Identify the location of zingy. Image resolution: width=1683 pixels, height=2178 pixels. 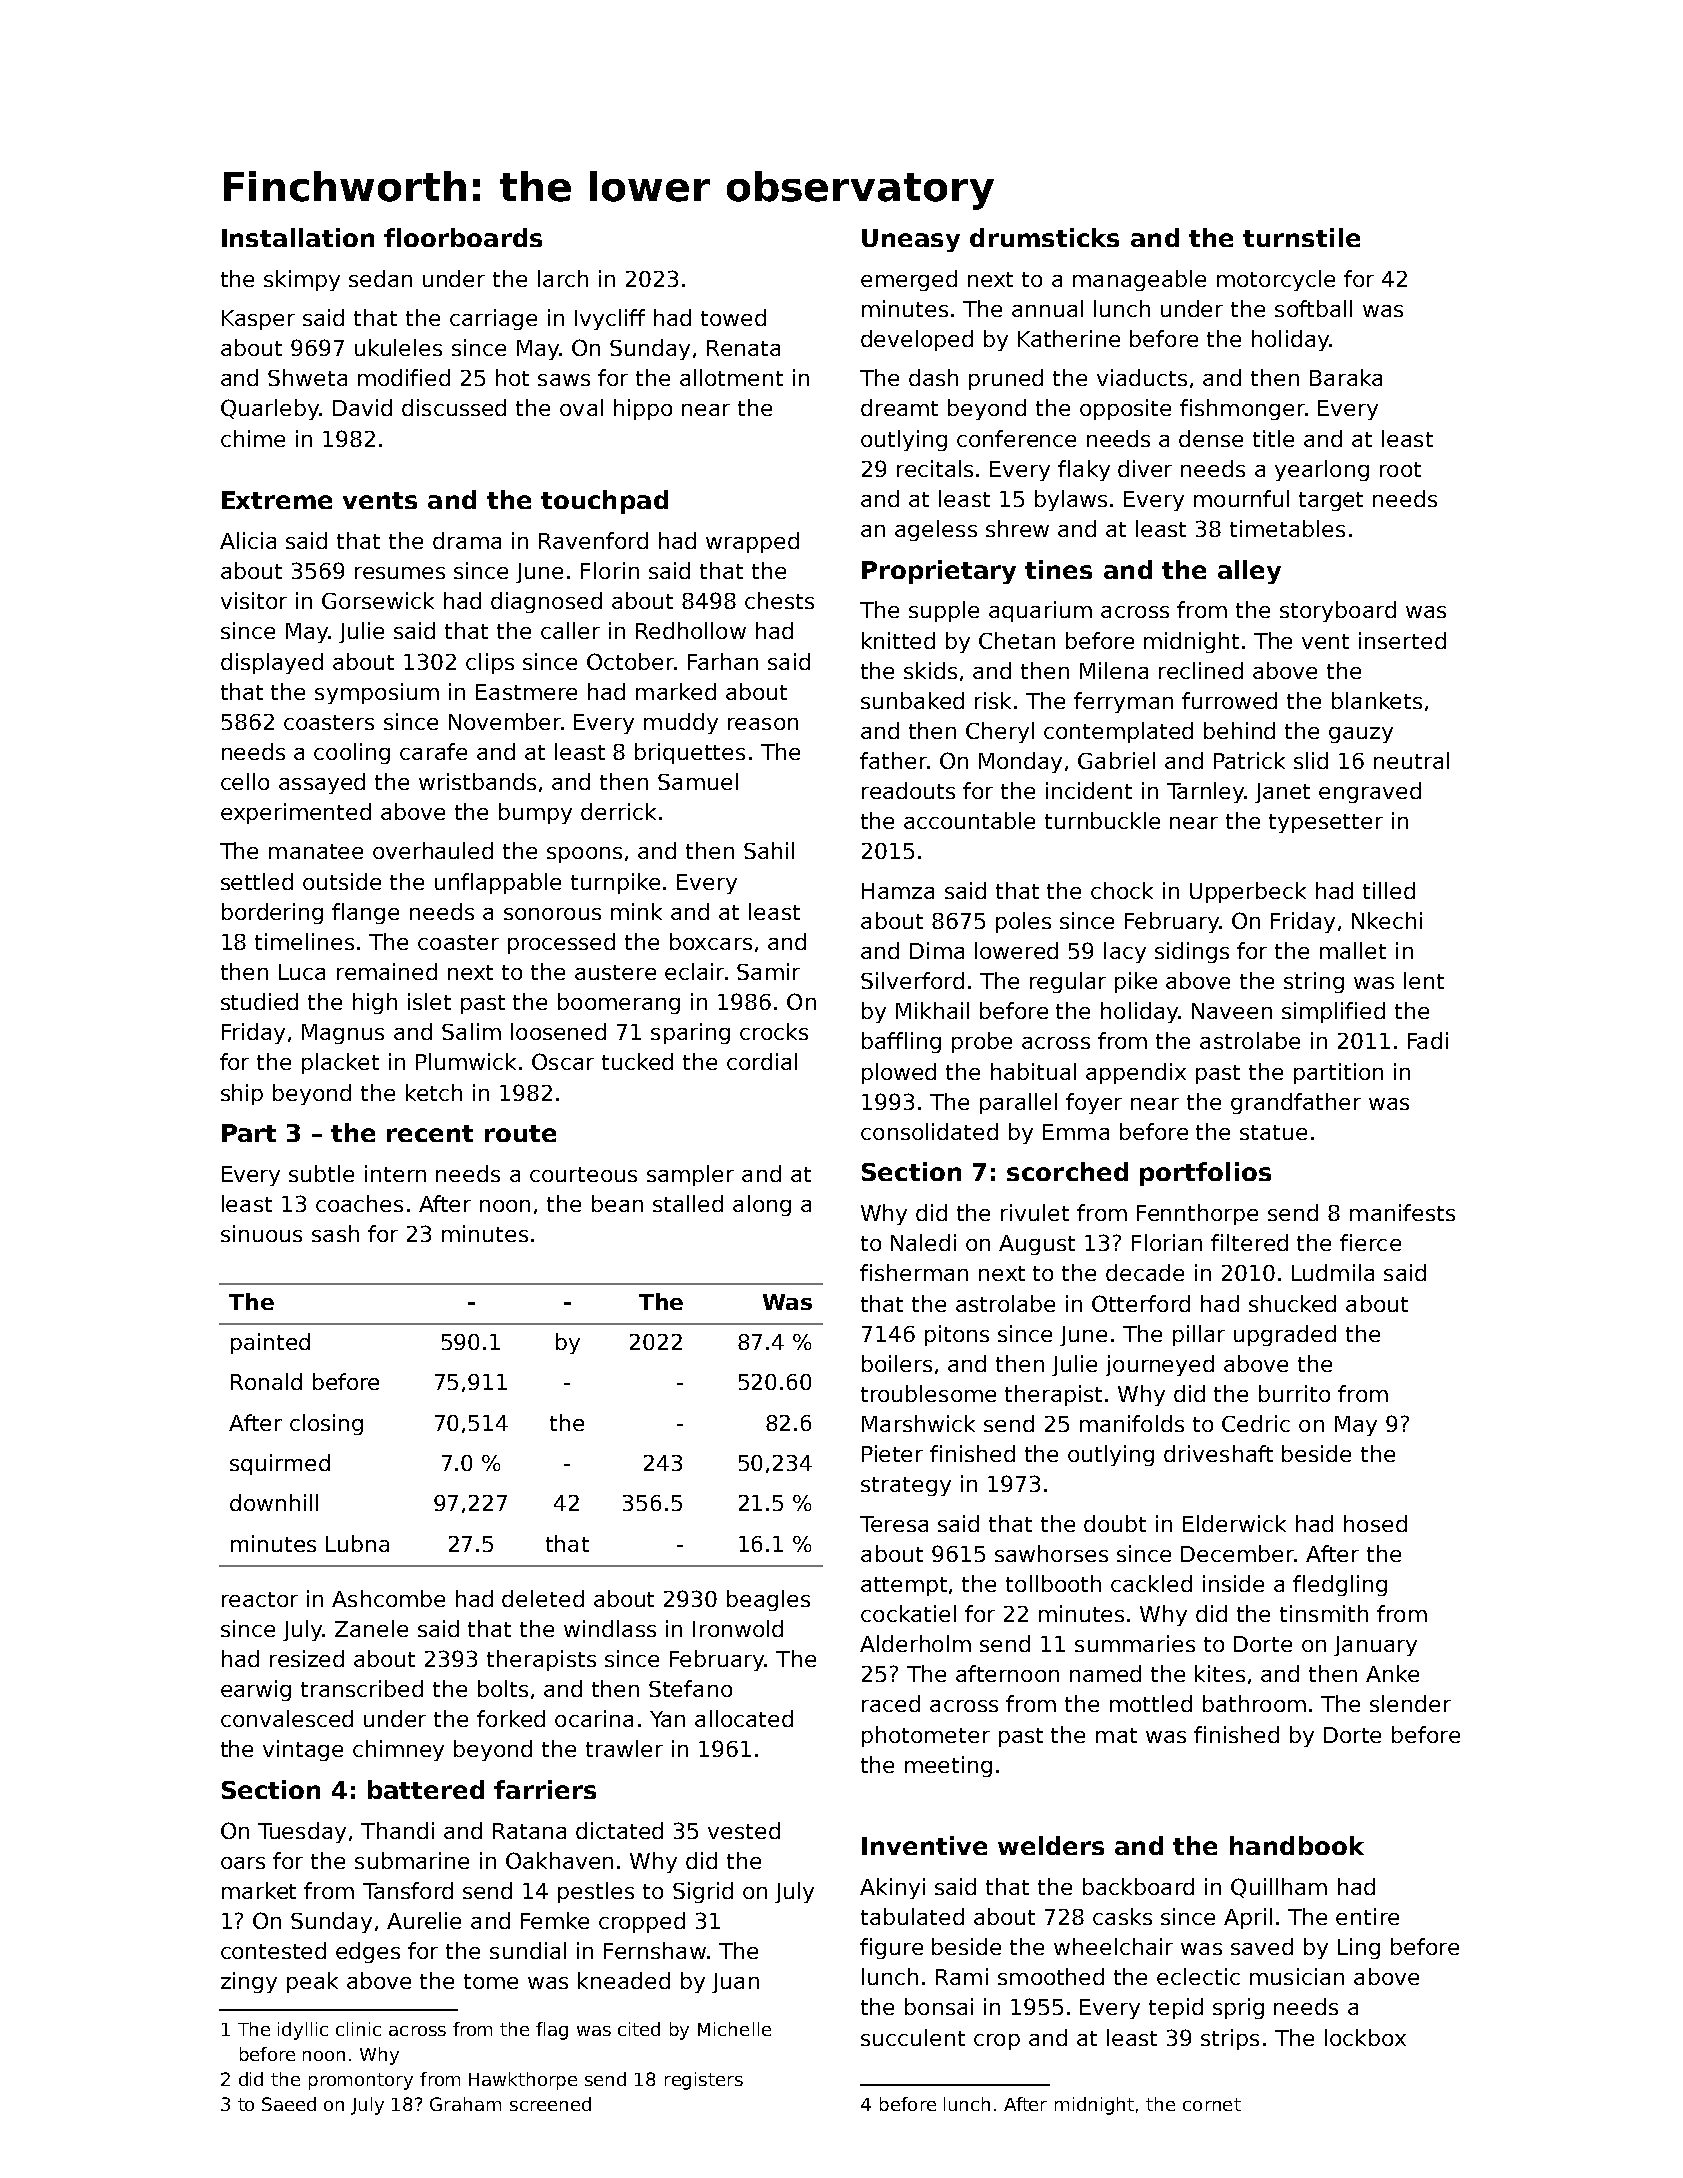
(249, 1982).
